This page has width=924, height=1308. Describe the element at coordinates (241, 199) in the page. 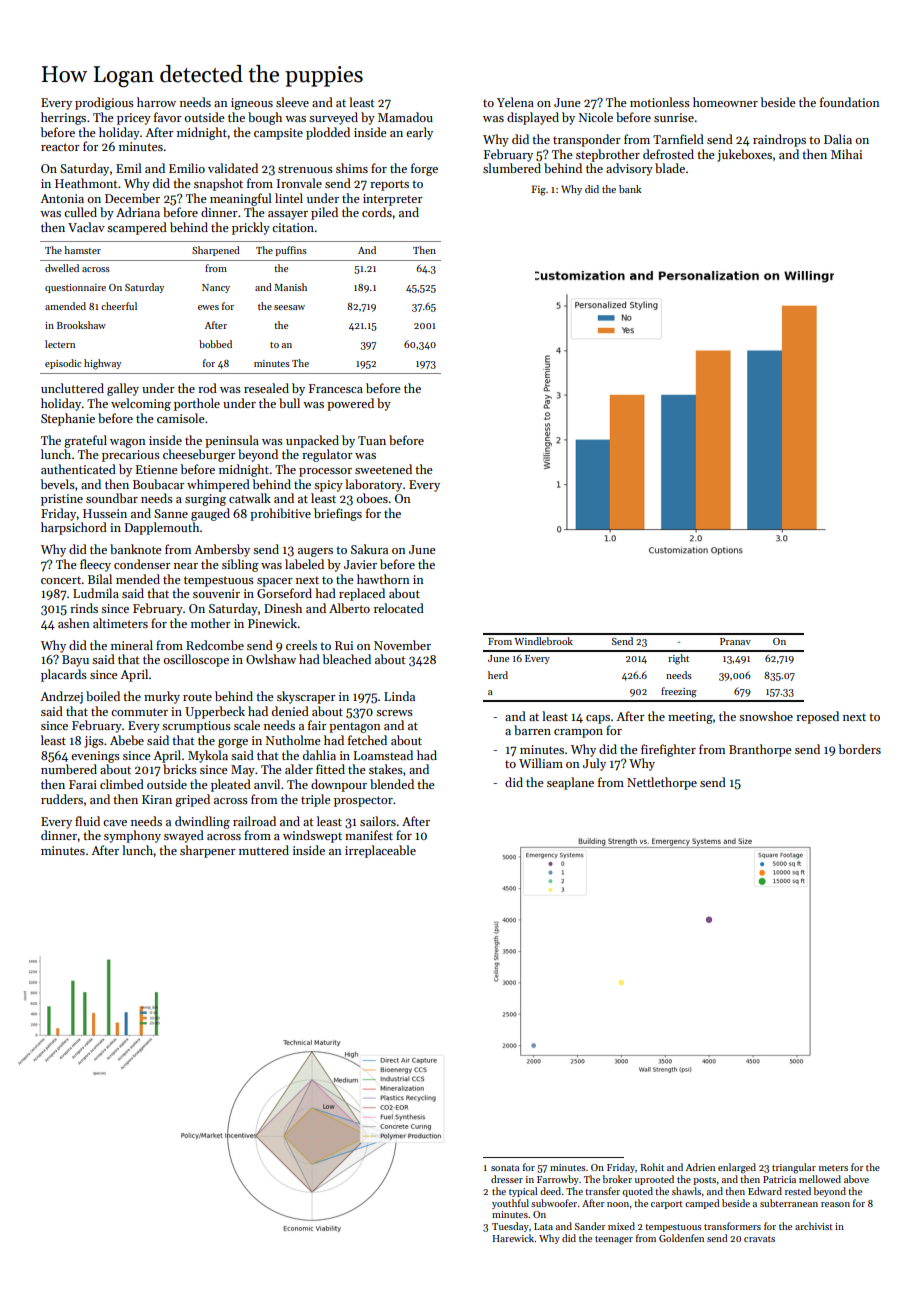

I see `meaningful` at that location.
